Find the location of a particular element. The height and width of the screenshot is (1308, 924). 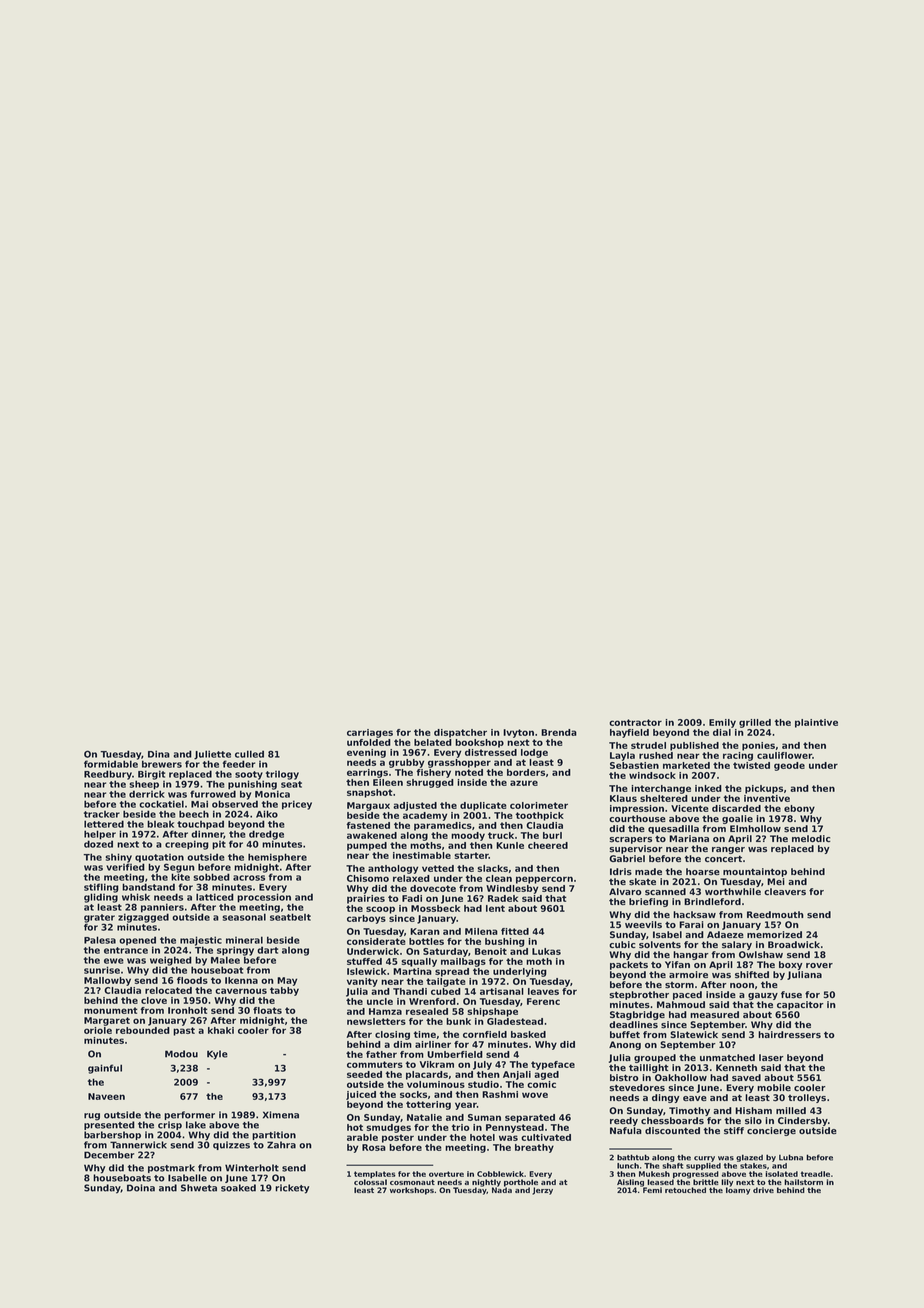

snapshot is located at coordinates (370, 793).
